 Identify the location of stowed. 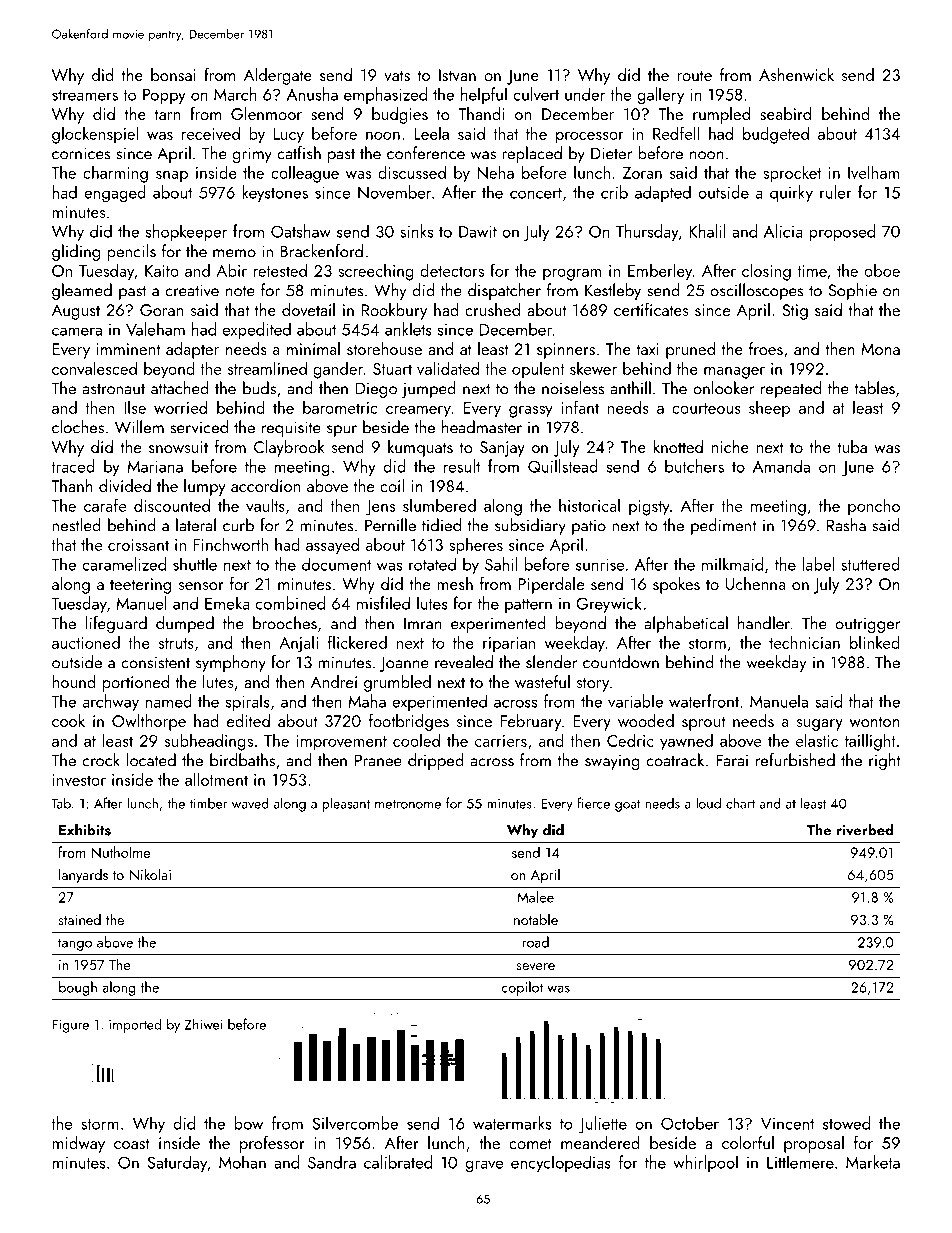
(846, 1123).
